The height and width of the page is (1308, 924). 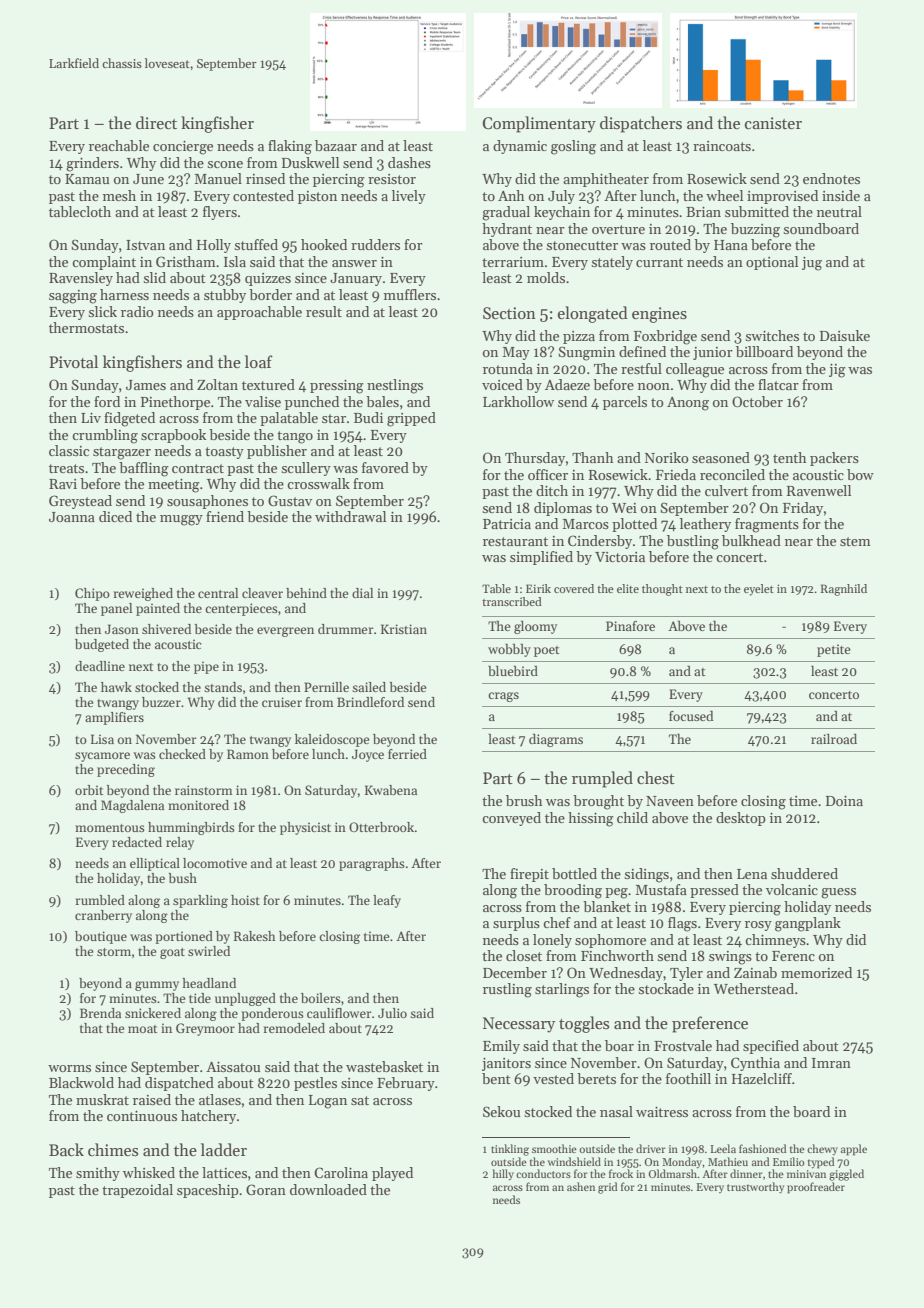 What do you see at coordinates (837, 371) in the page?
I see `jig` at bounding box center [837, 371].
